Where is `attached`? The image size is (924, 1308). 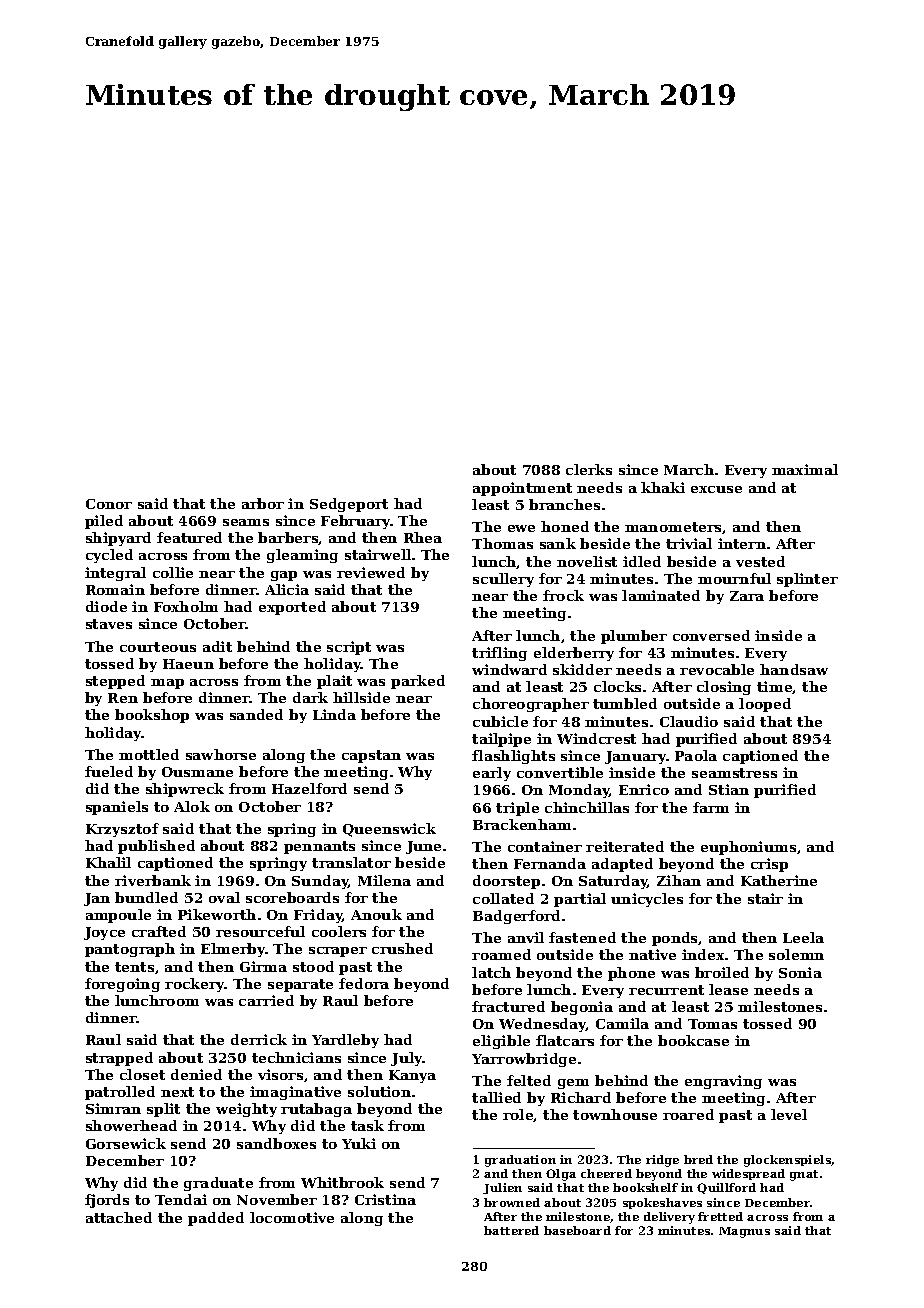 attached is located at coordinates (119, 1217).
